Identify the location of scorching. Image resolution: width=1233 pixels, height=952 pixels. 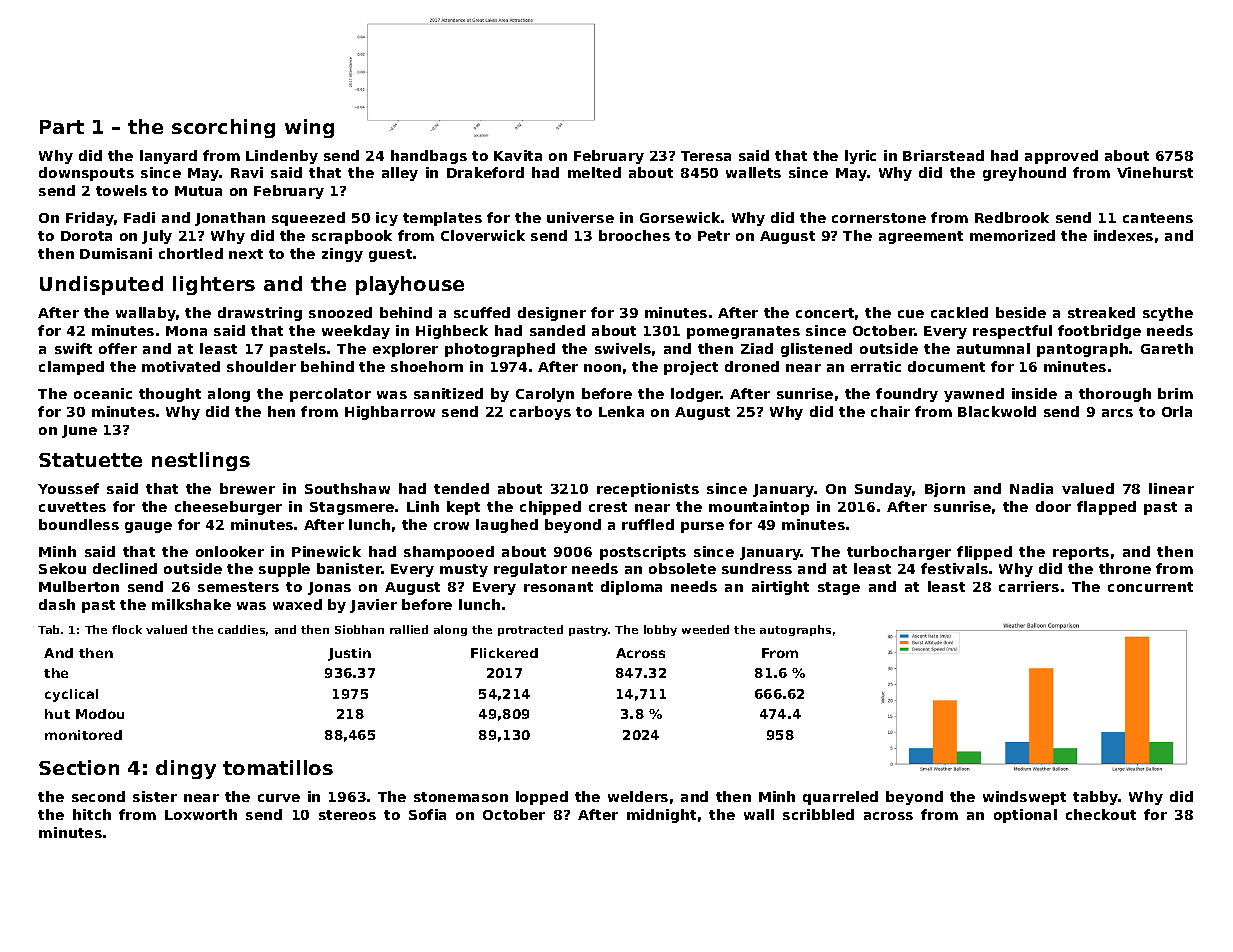
(223, 128).
